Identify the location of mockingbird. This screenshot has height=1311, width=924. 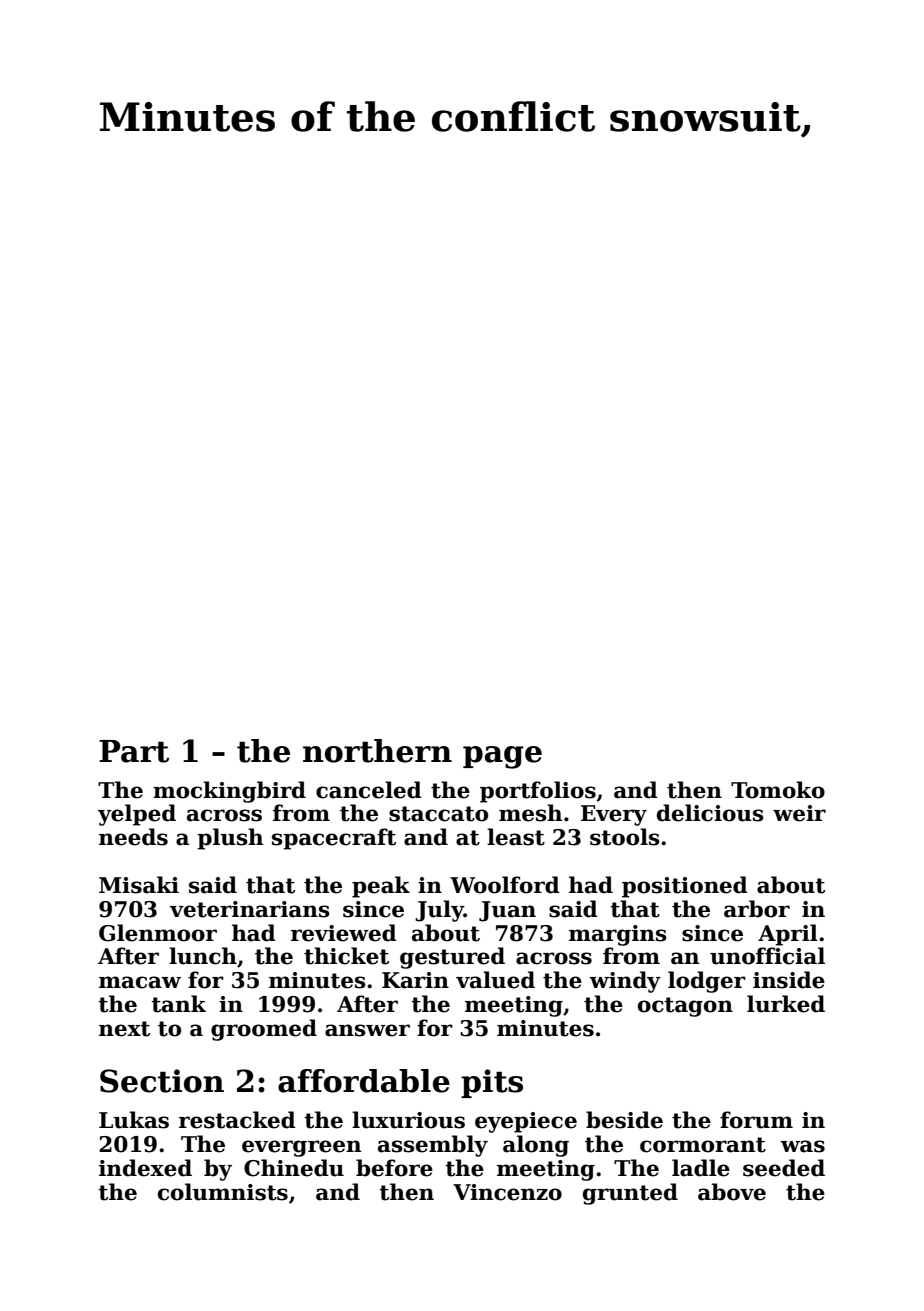
(229, 792).
